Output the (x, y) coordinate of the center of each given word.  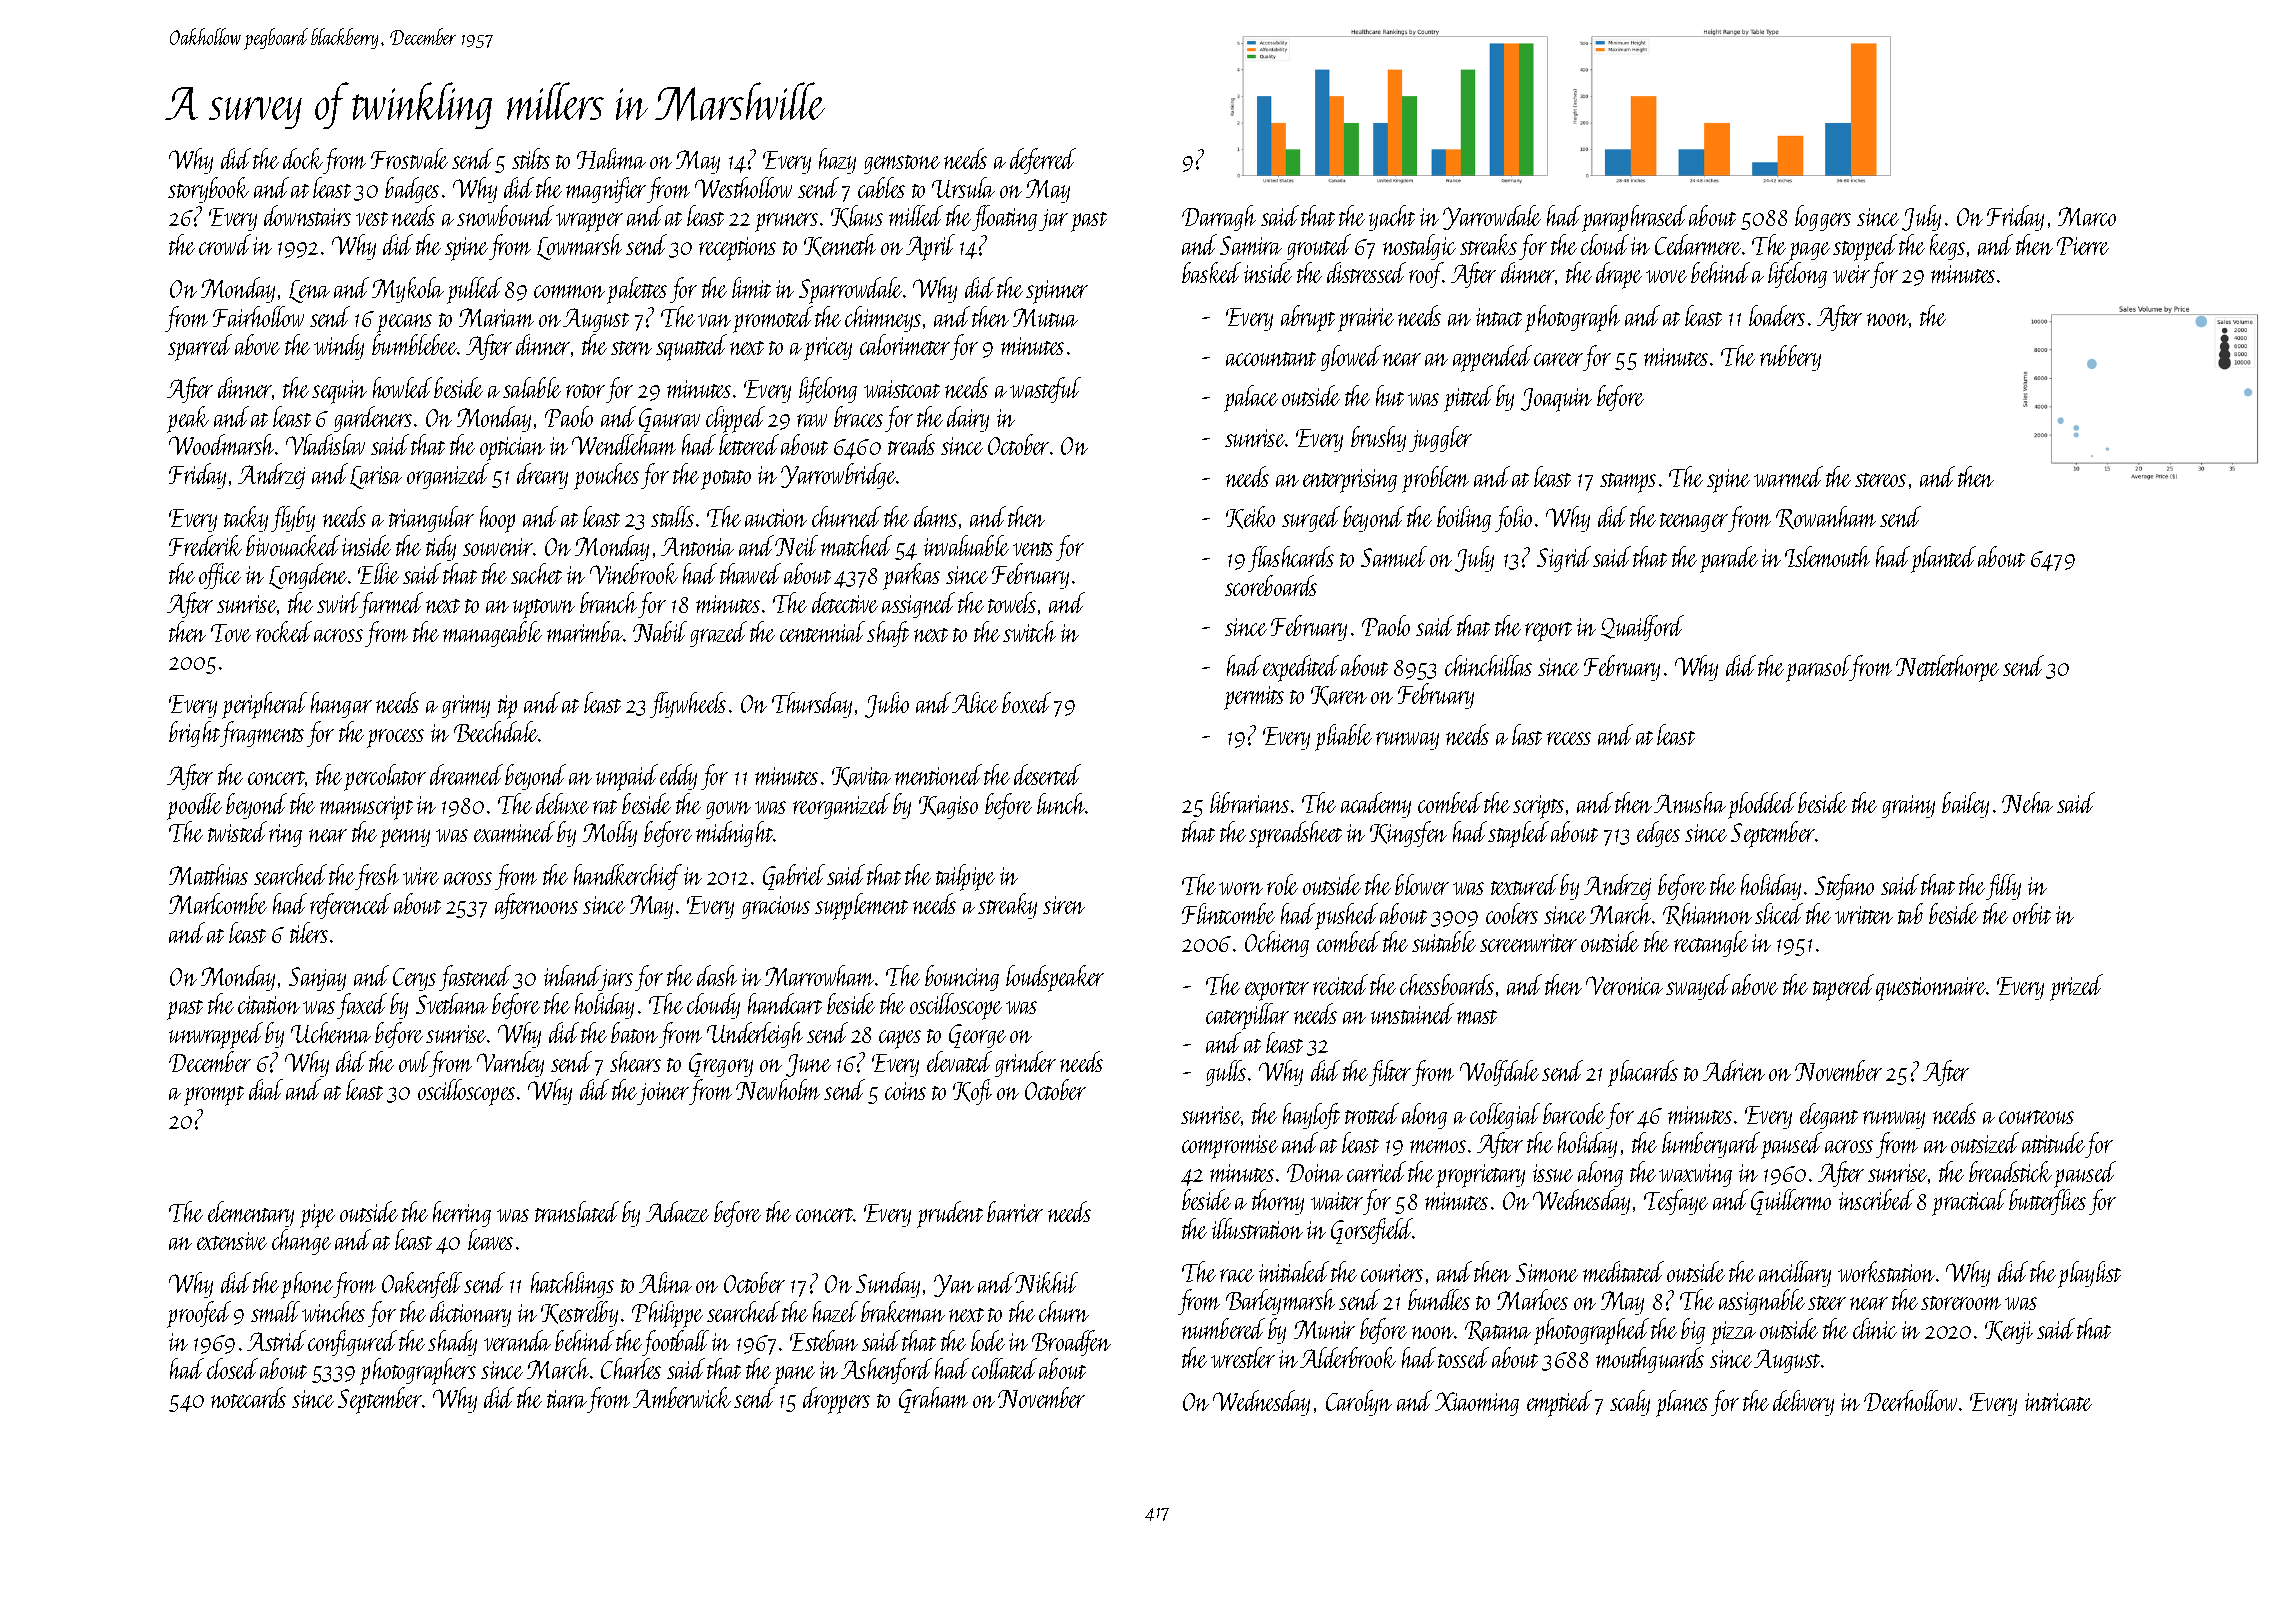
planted (1943, 559)
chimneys (883, 319)
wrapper (589, 222)
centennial (822, 631)
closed (232, 1368)
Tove (231, 633)
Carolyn (1359, 1403)
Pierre (2083, 246)
